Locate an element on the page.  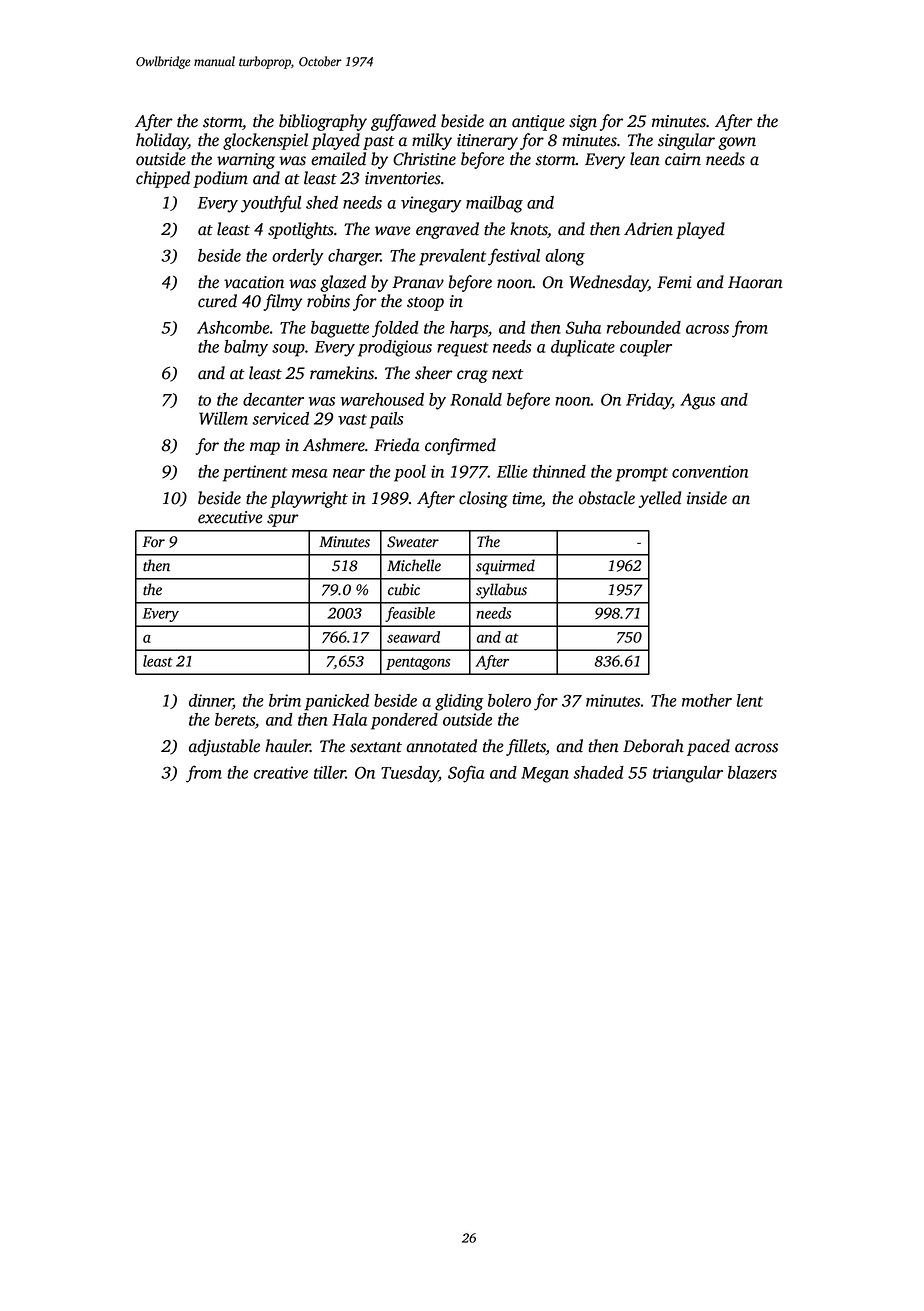
gown is located at coordinates (737, 143).
